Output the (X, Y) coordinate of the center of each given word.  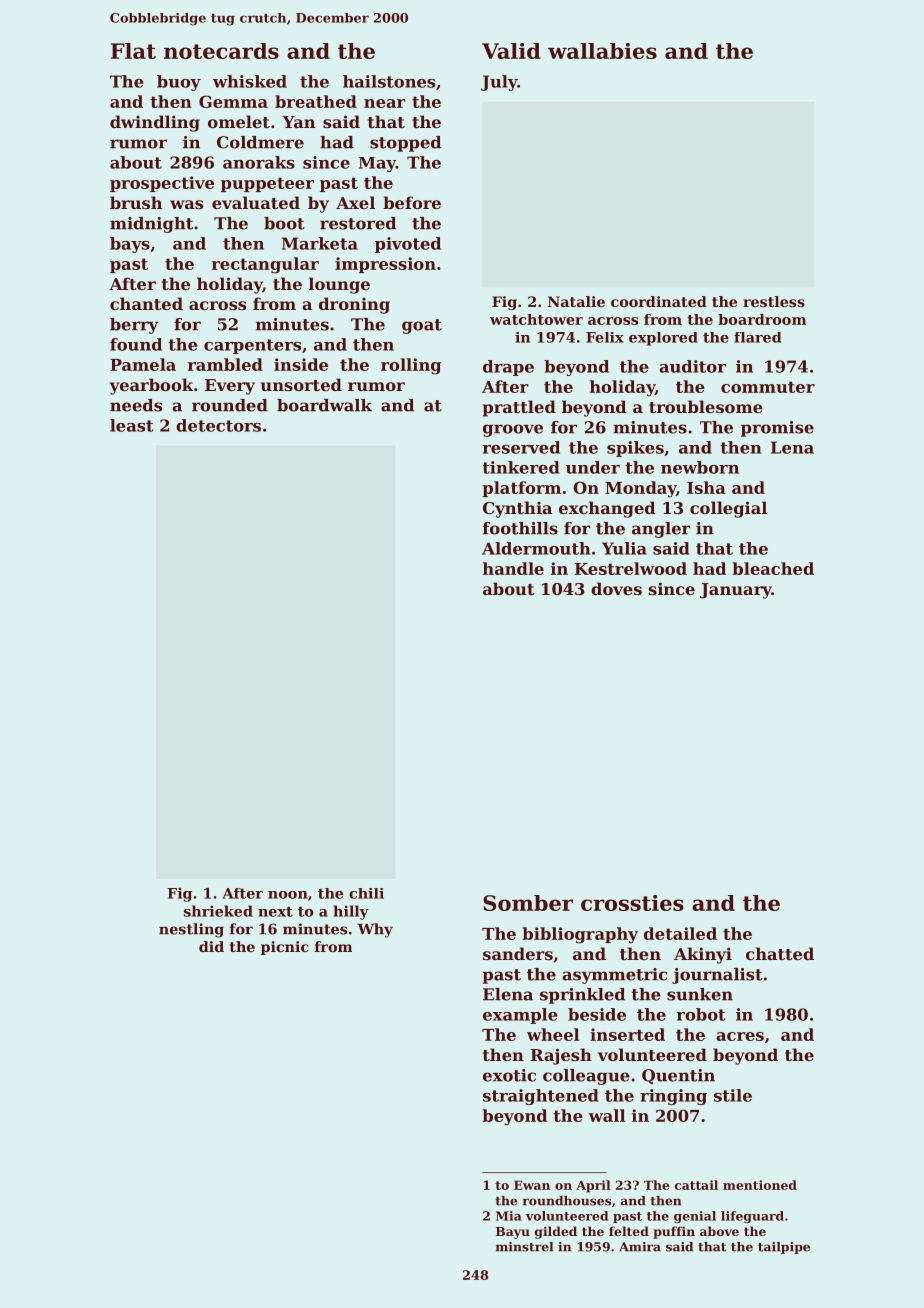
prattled (519, 408)
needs (136, 405)
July (499, 83)
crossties (632, 903)
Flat (133, 51)
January (736, 591)
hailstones (389, 81)
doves (616, 588)
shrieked (218, 911)
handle (513, 568)
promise (777, 429)
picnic (285, 948)
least (131, 425)
